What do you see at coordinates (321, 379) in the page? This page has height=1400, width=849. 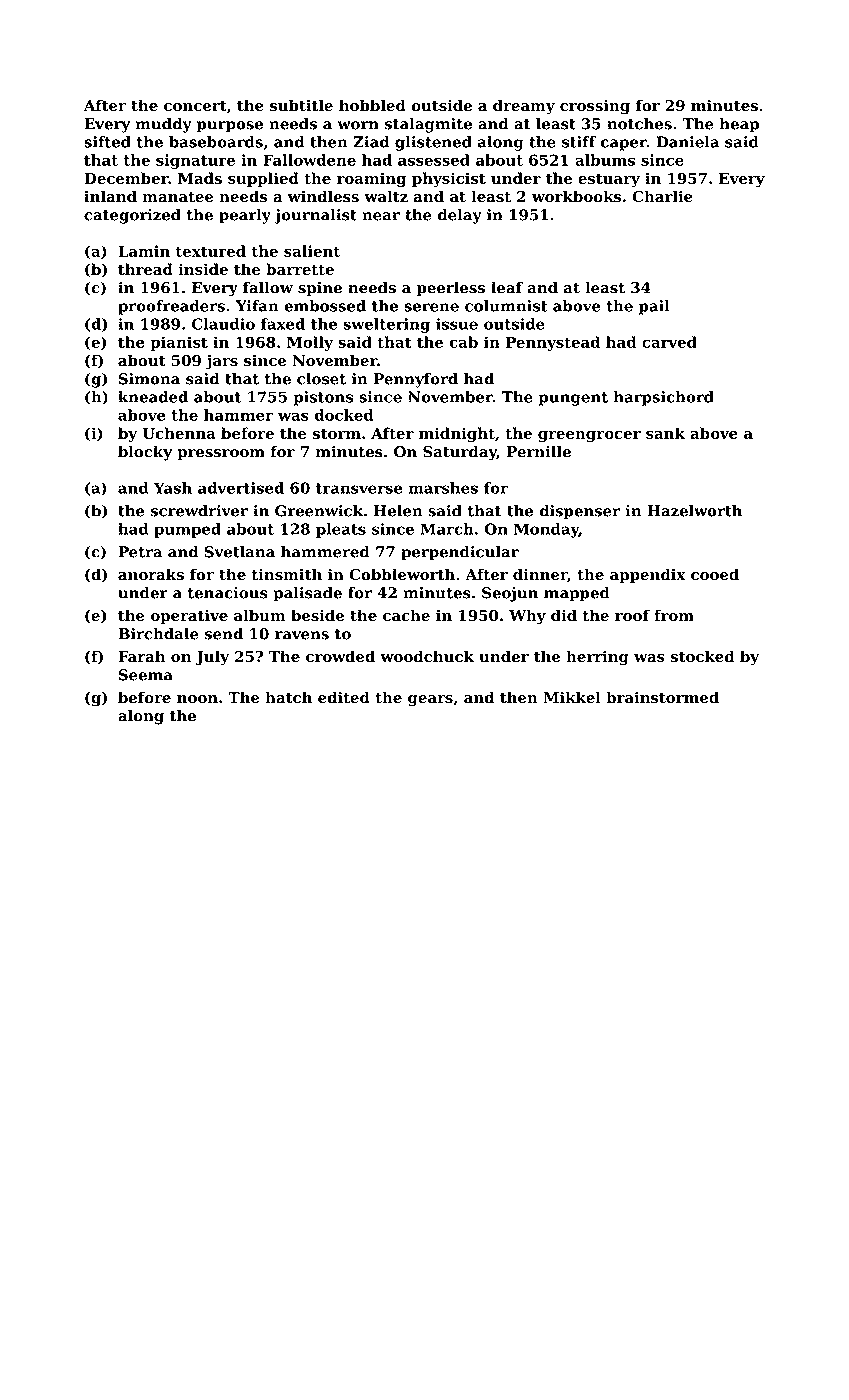 I see `closet` at bounding box center [321, 379].
